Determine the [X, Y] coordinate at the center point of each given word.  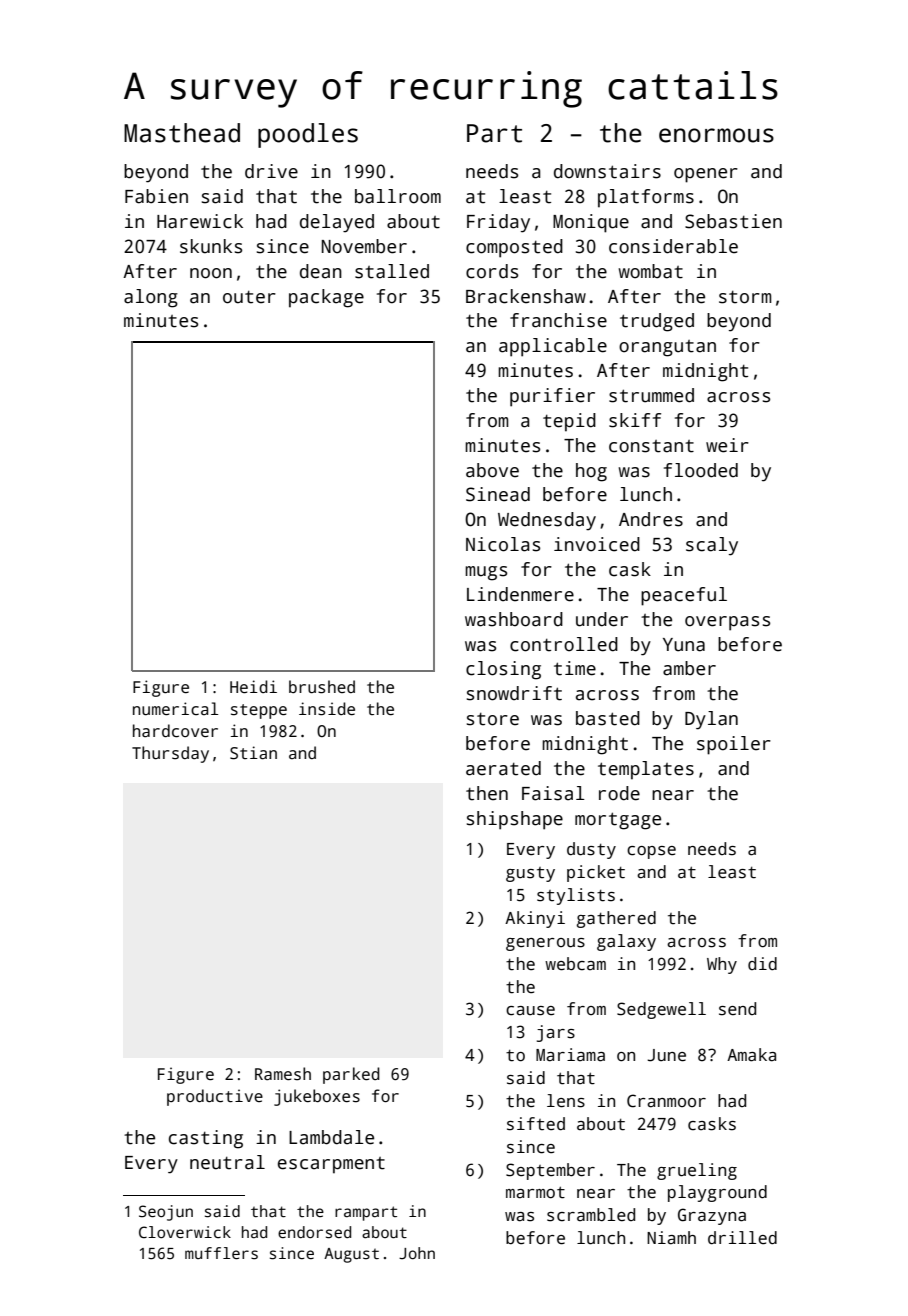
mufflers [221, 1253]
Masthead [182, 133]
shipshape [515, 820]
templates [646, 770]
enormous [716, 135]
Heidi [253, 686]
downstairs [607, 171]
